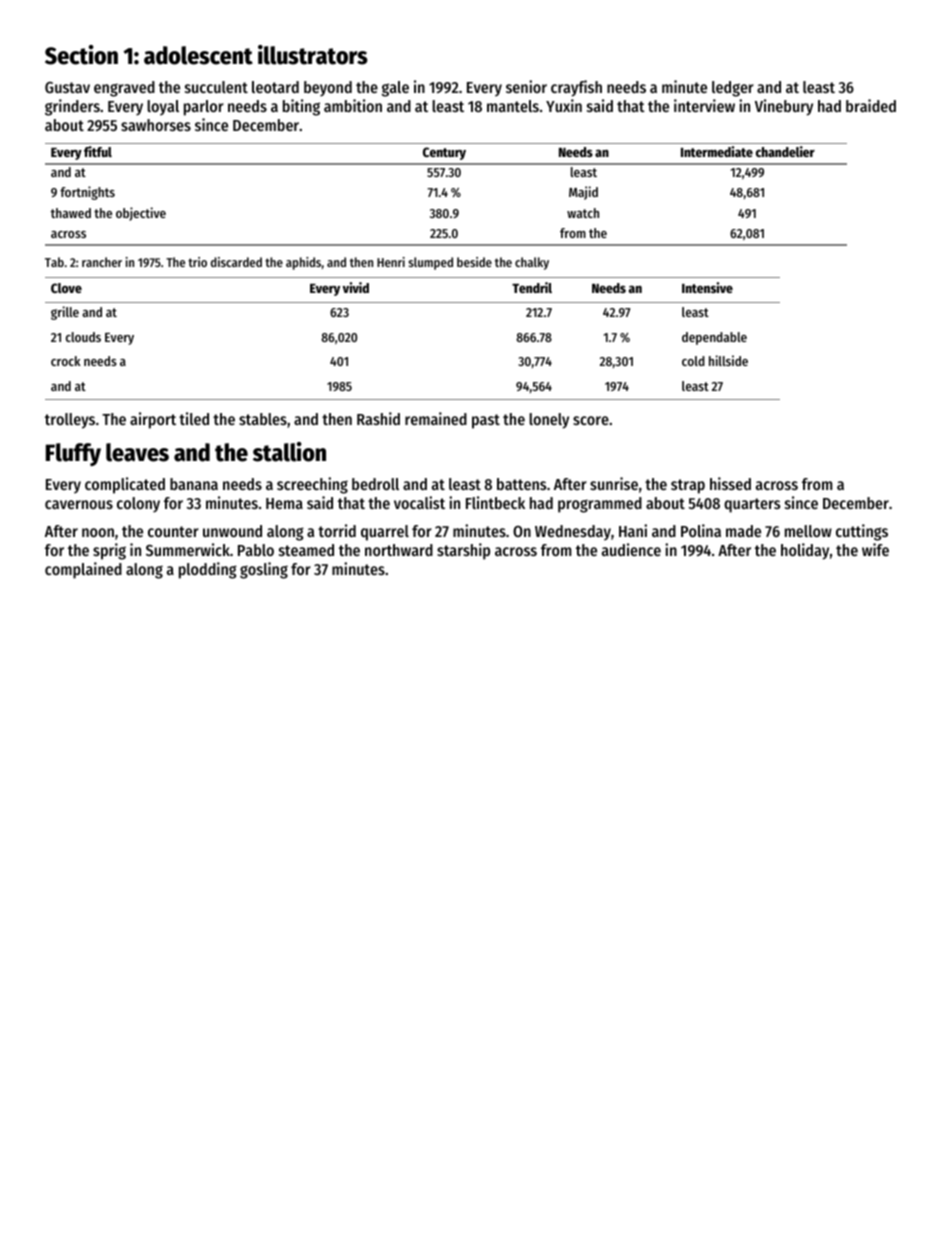 The image size is (952, 1233). What do you see at coordinates (728, 360) in the screenshot?
I see `hillside` at bounding box center [728, 360].
